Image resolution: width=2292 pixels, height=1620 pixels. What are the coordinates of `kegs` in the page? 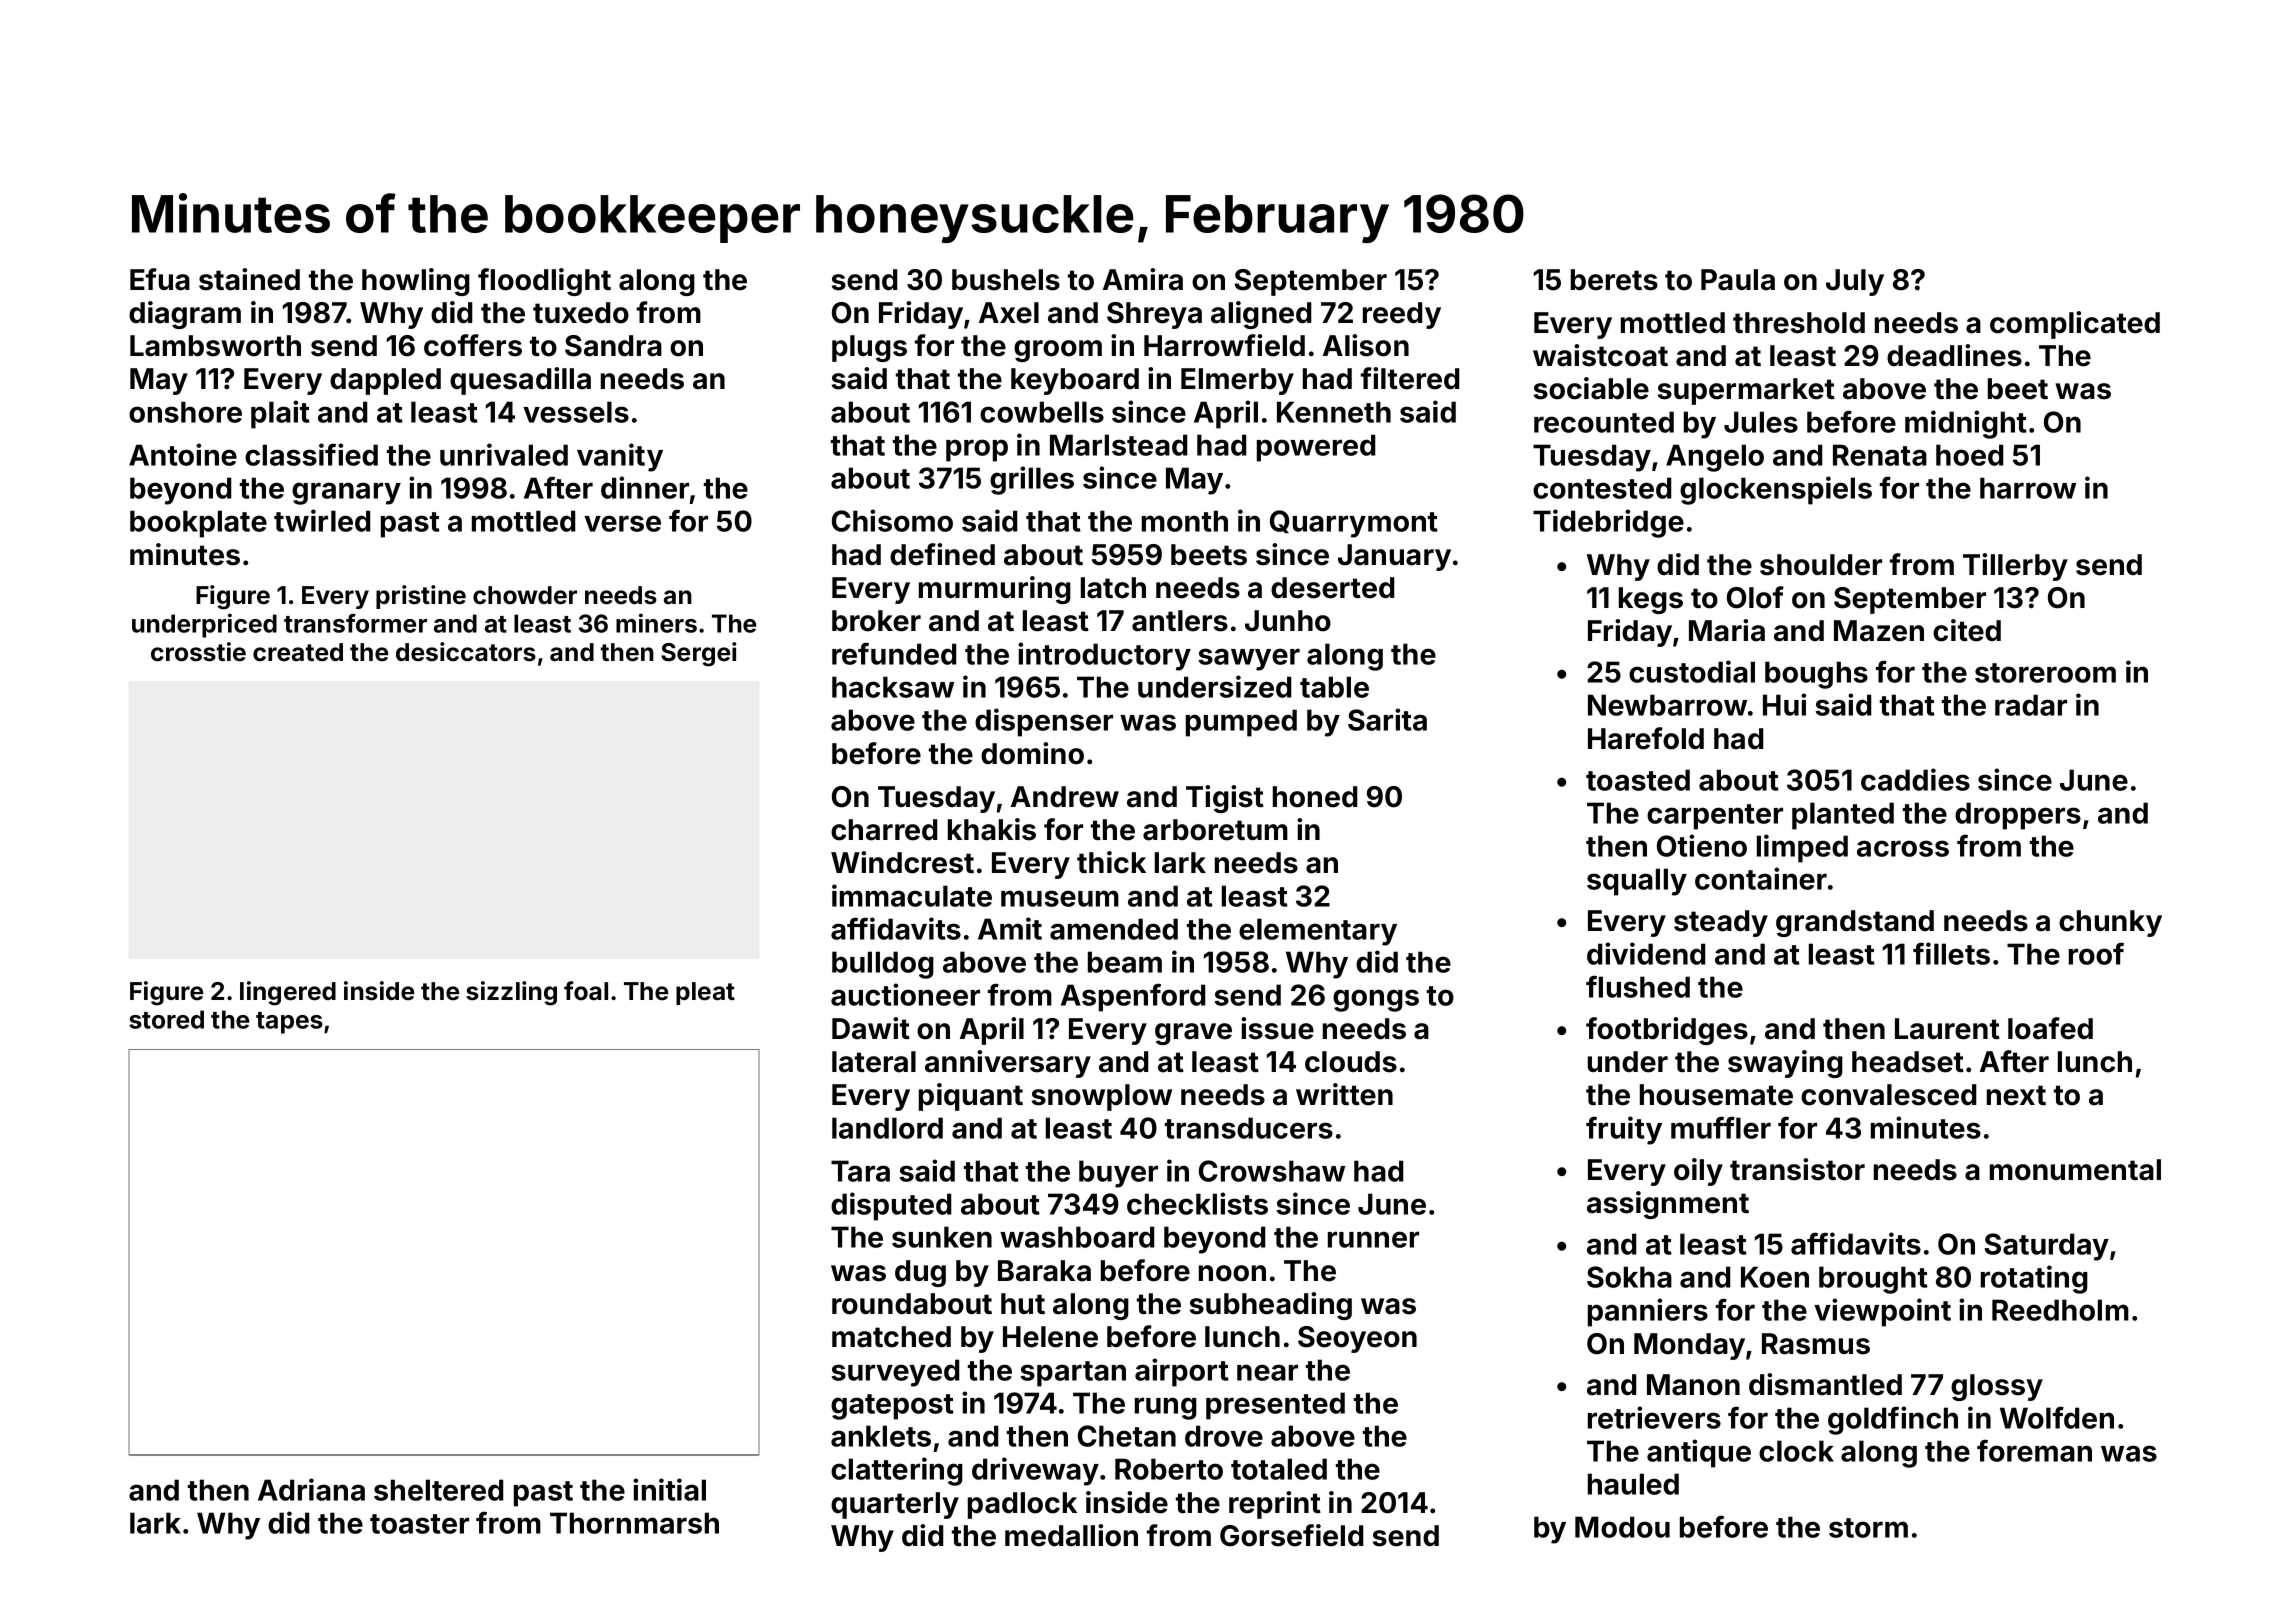 It's located at (1651, 600).
